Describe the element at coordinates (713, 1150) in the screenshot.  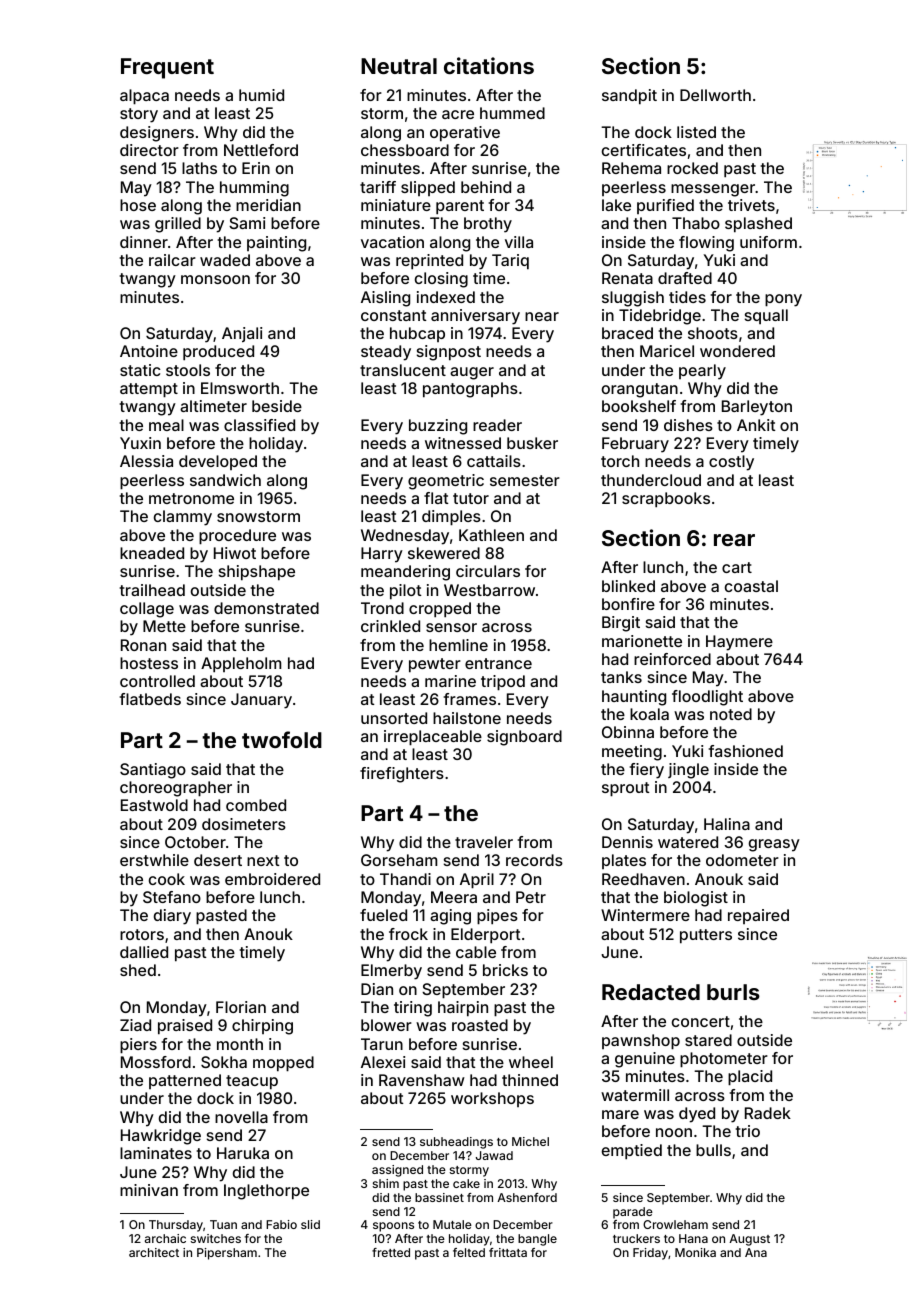
I see `bulls` at that location.
